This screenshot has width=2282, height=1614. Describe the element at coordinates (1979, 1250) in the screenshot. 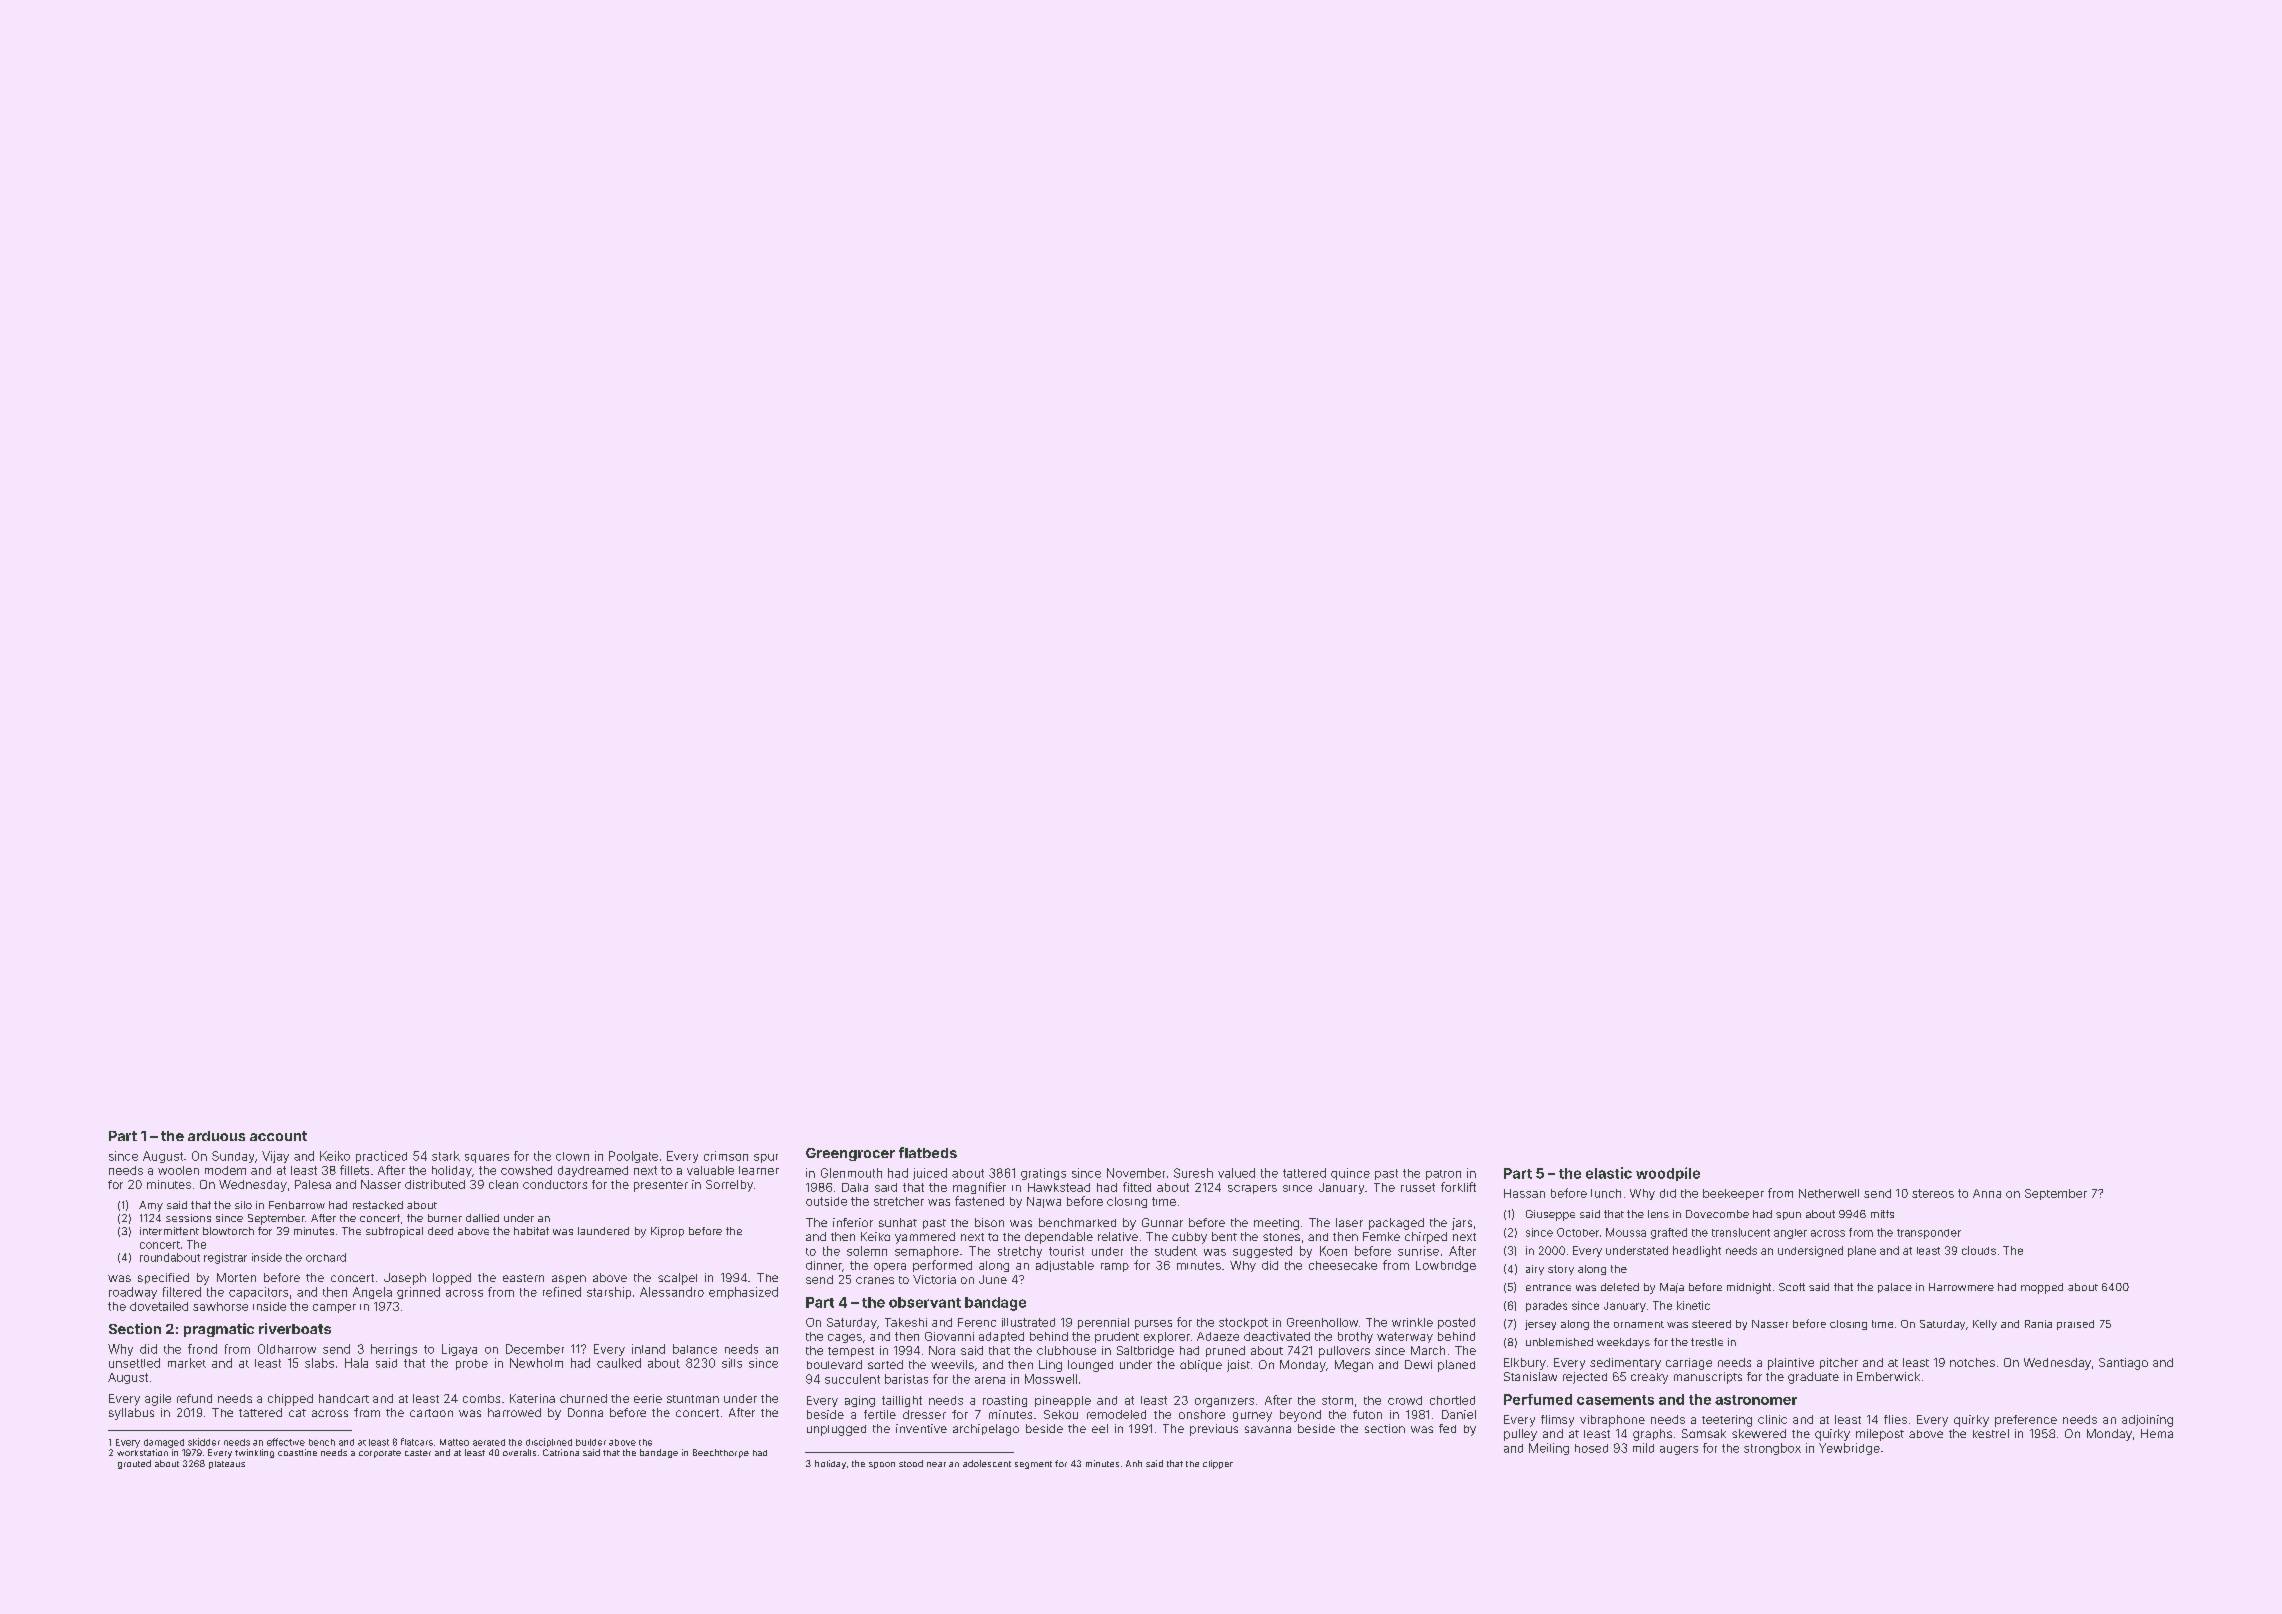

I see `clouds` at that location.
